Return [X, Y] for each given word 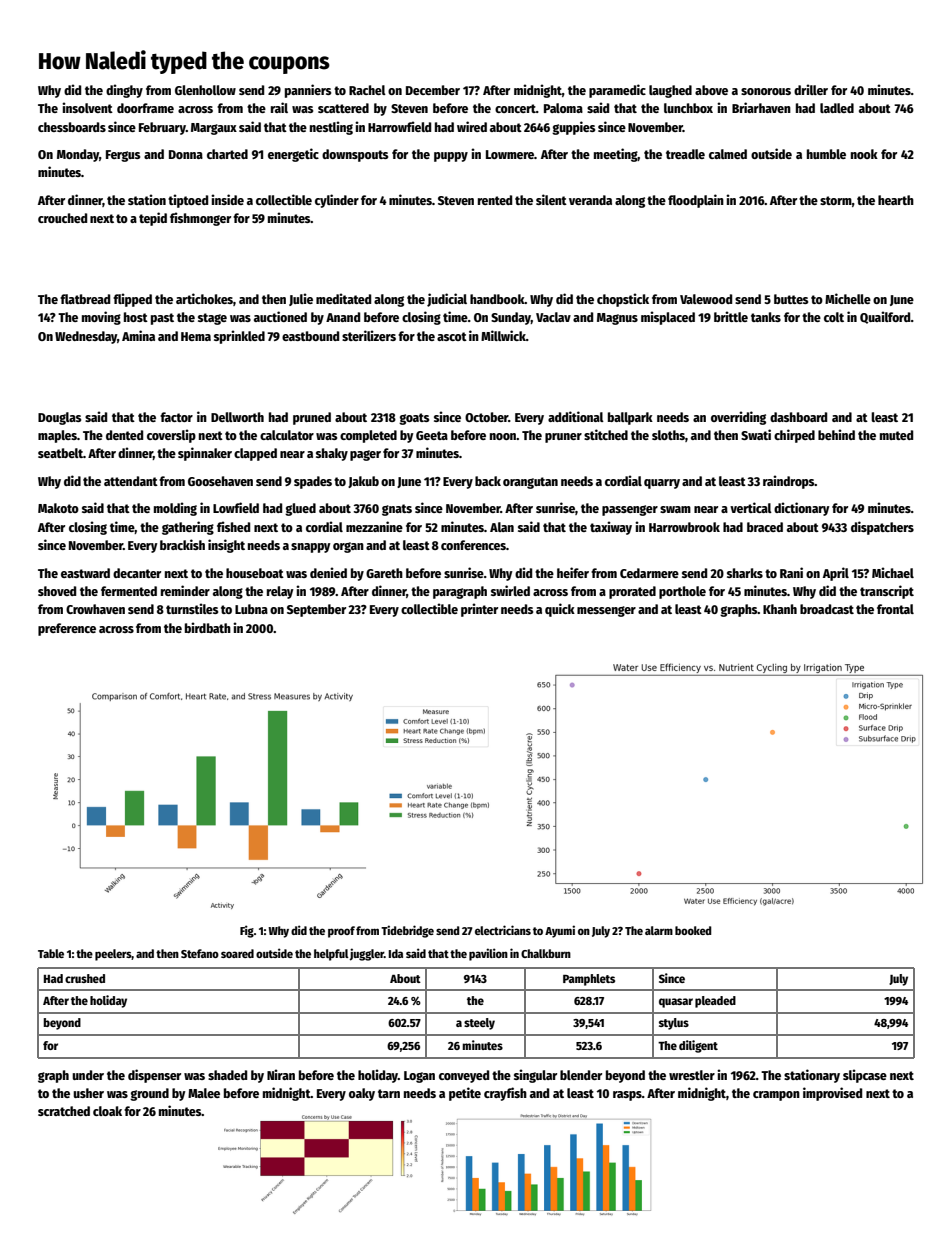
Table [51, 953]
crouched [62, 218]
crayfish [505, 1094]
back [488, 481]
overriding [738, 418]
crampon [776, 1096]
